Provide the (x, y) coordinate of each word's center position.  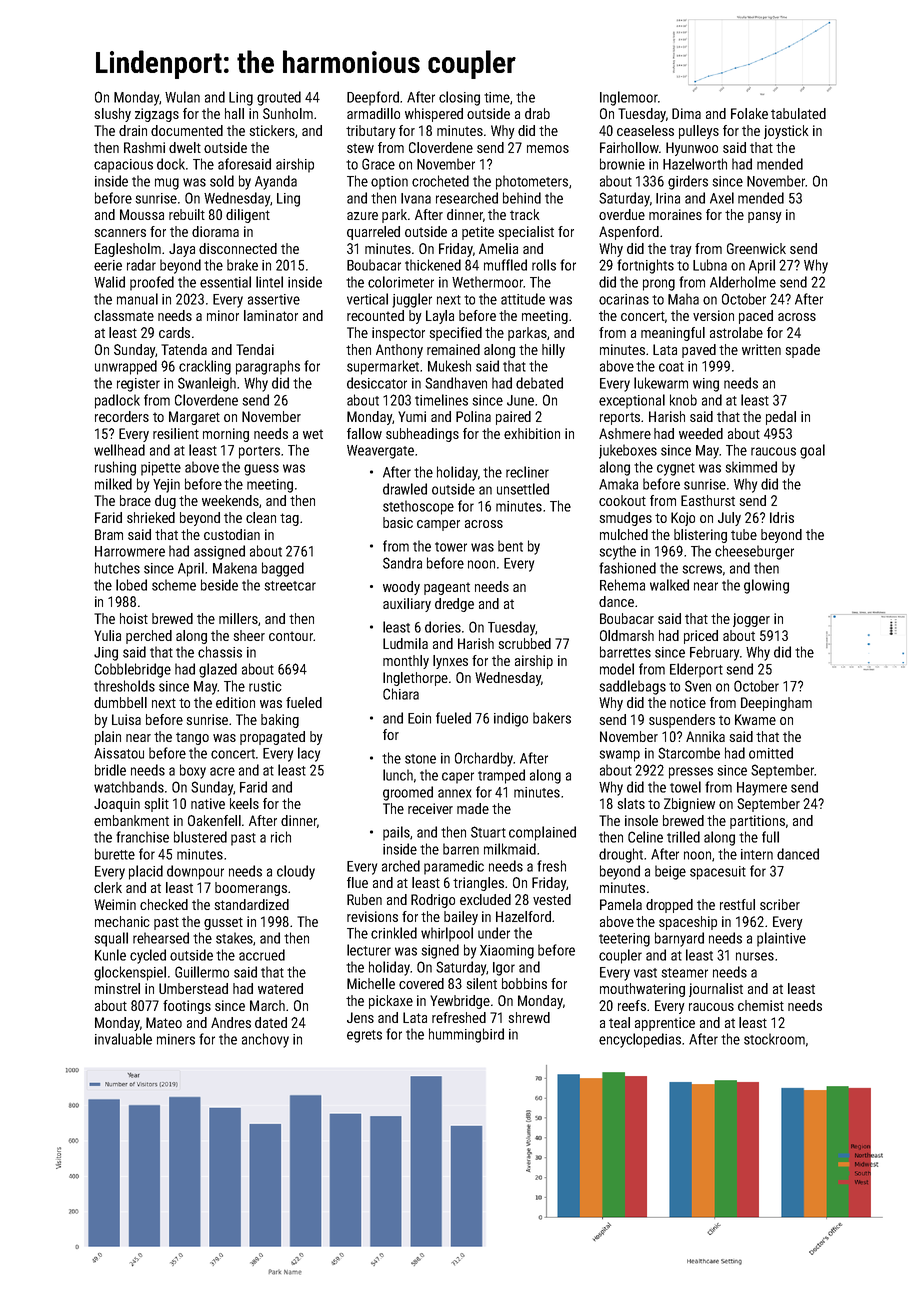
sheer (249, 635)
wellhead (119, 450)
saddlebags (632, 687)
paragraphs (268, 367)
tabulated (798, 113)
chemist (761, 1005)
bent (510, 546)
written (761, 349)
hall (234, 113)
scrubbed (525, 643)
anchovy (265, 1040)
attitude (523, 299)
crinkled (394, 933)
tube (744, 534)
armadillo (373, 113)
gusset (223, 923)
